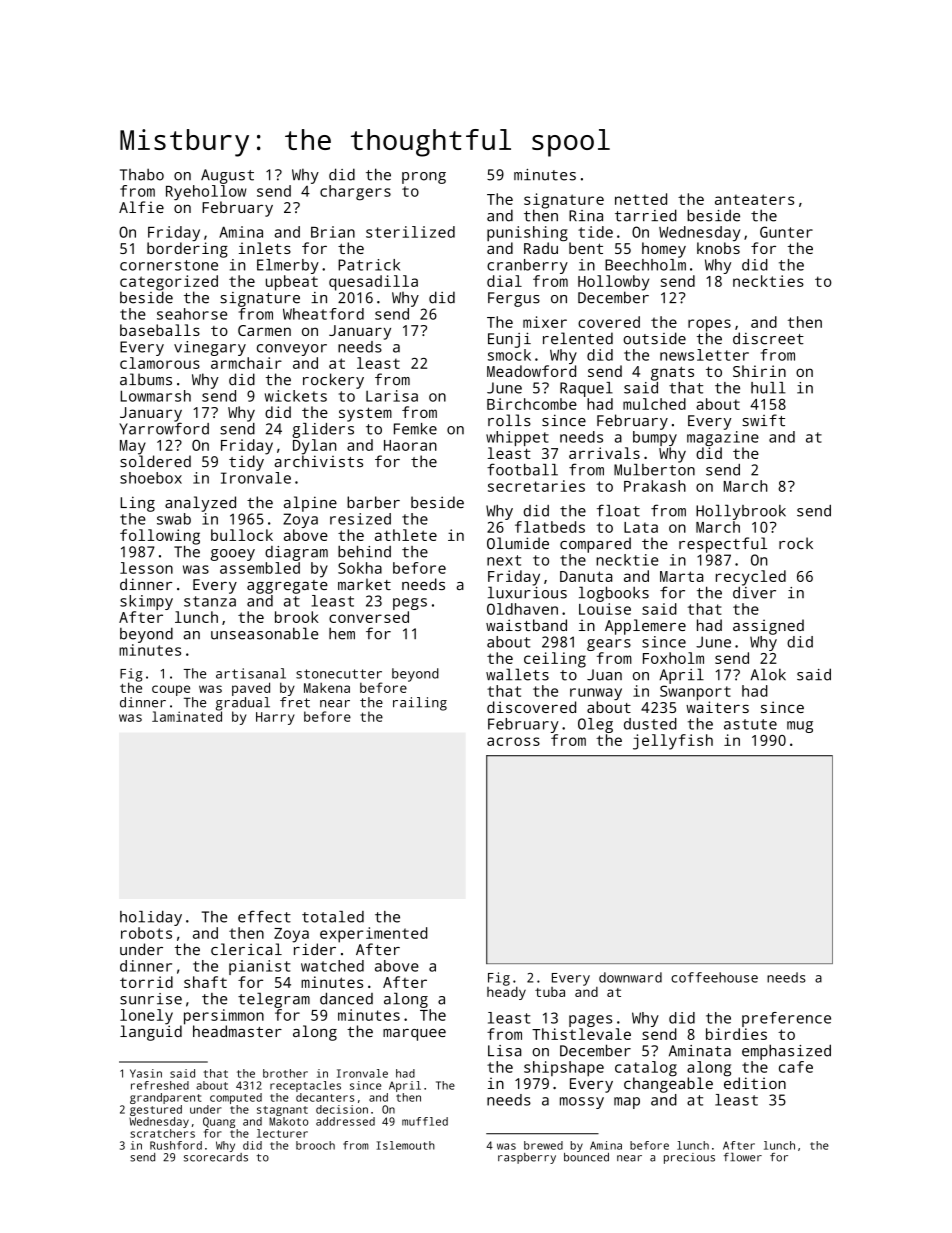 The height and width of the screenshot is (1233, 952). Describe the element at coordinates (754, 199) in the screenshot. I see `anteaters` at that location.
